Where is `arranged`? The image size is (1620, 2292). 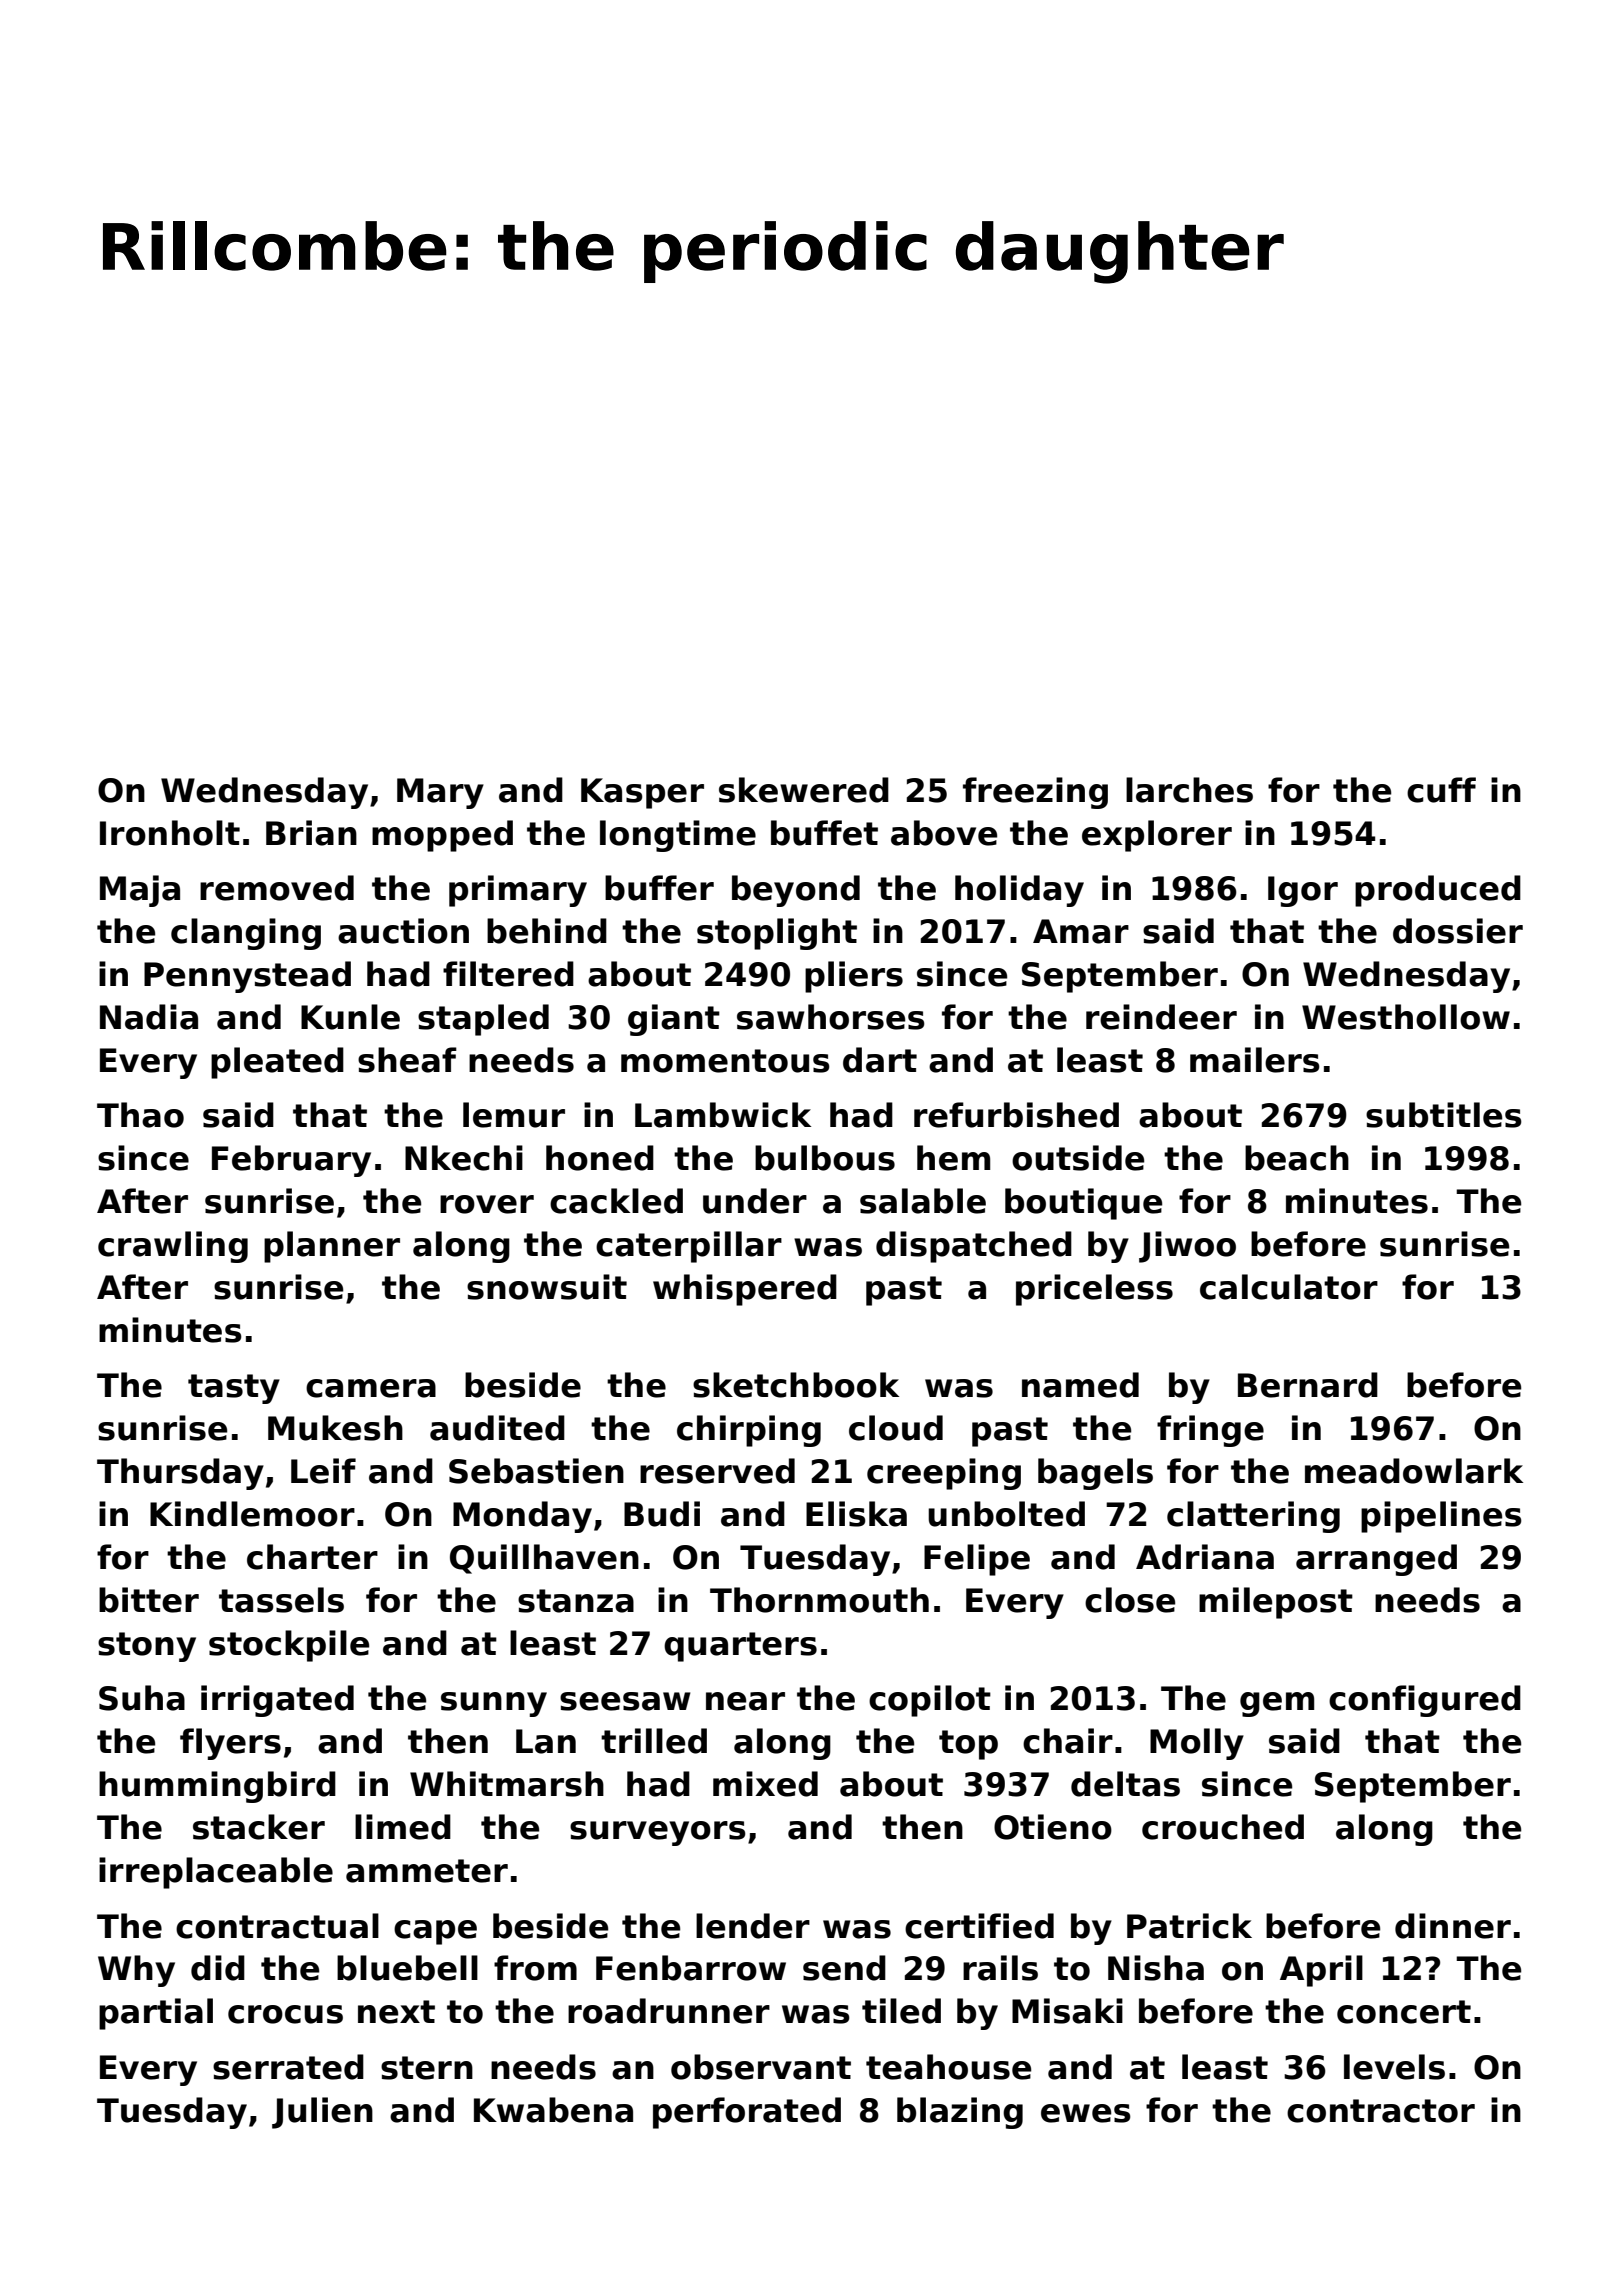
arranged is located at coordinates (1376, 1560).
